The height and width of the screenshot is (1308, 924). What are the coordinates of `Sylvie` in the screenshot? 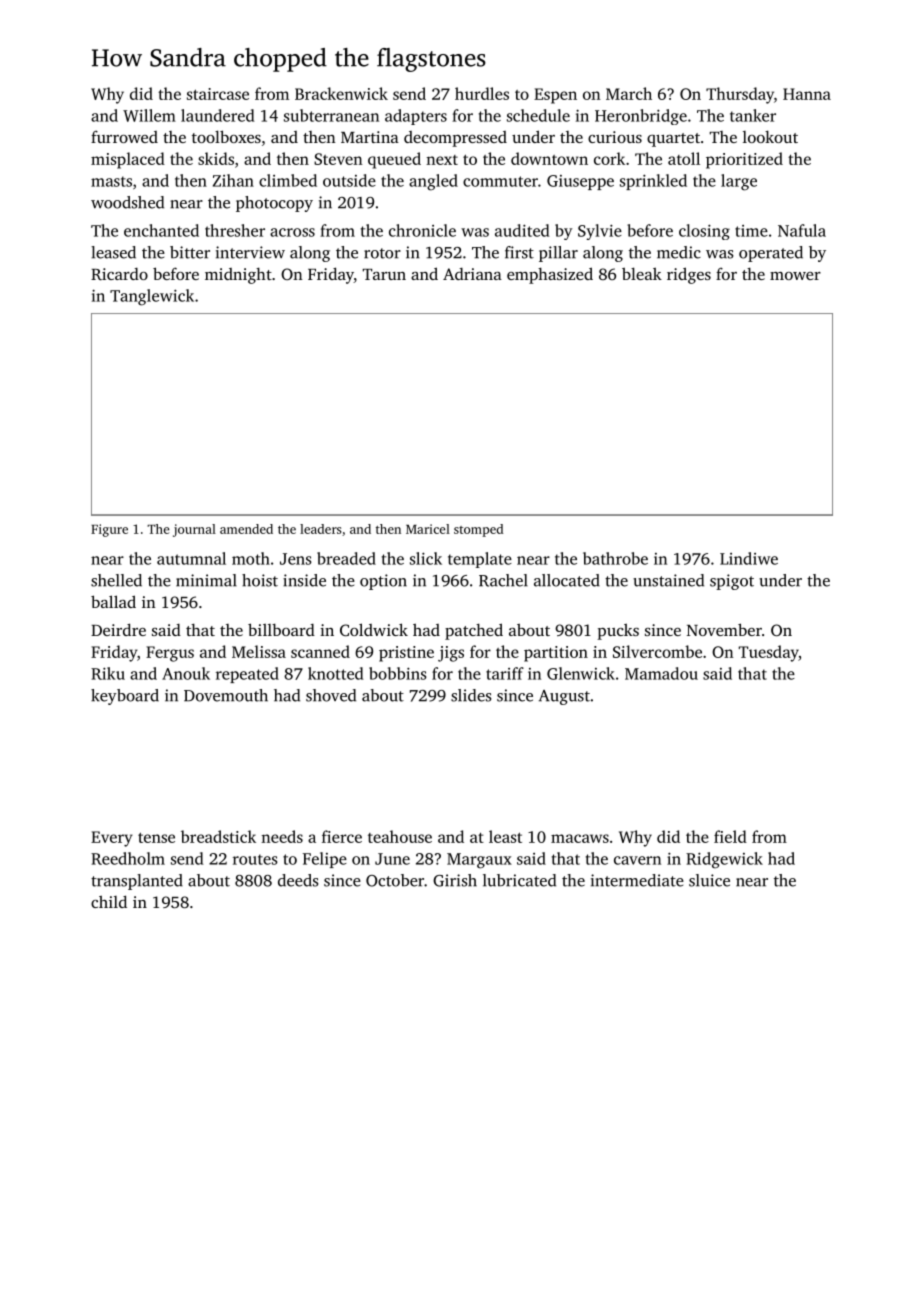 It's located at (600, 232).
